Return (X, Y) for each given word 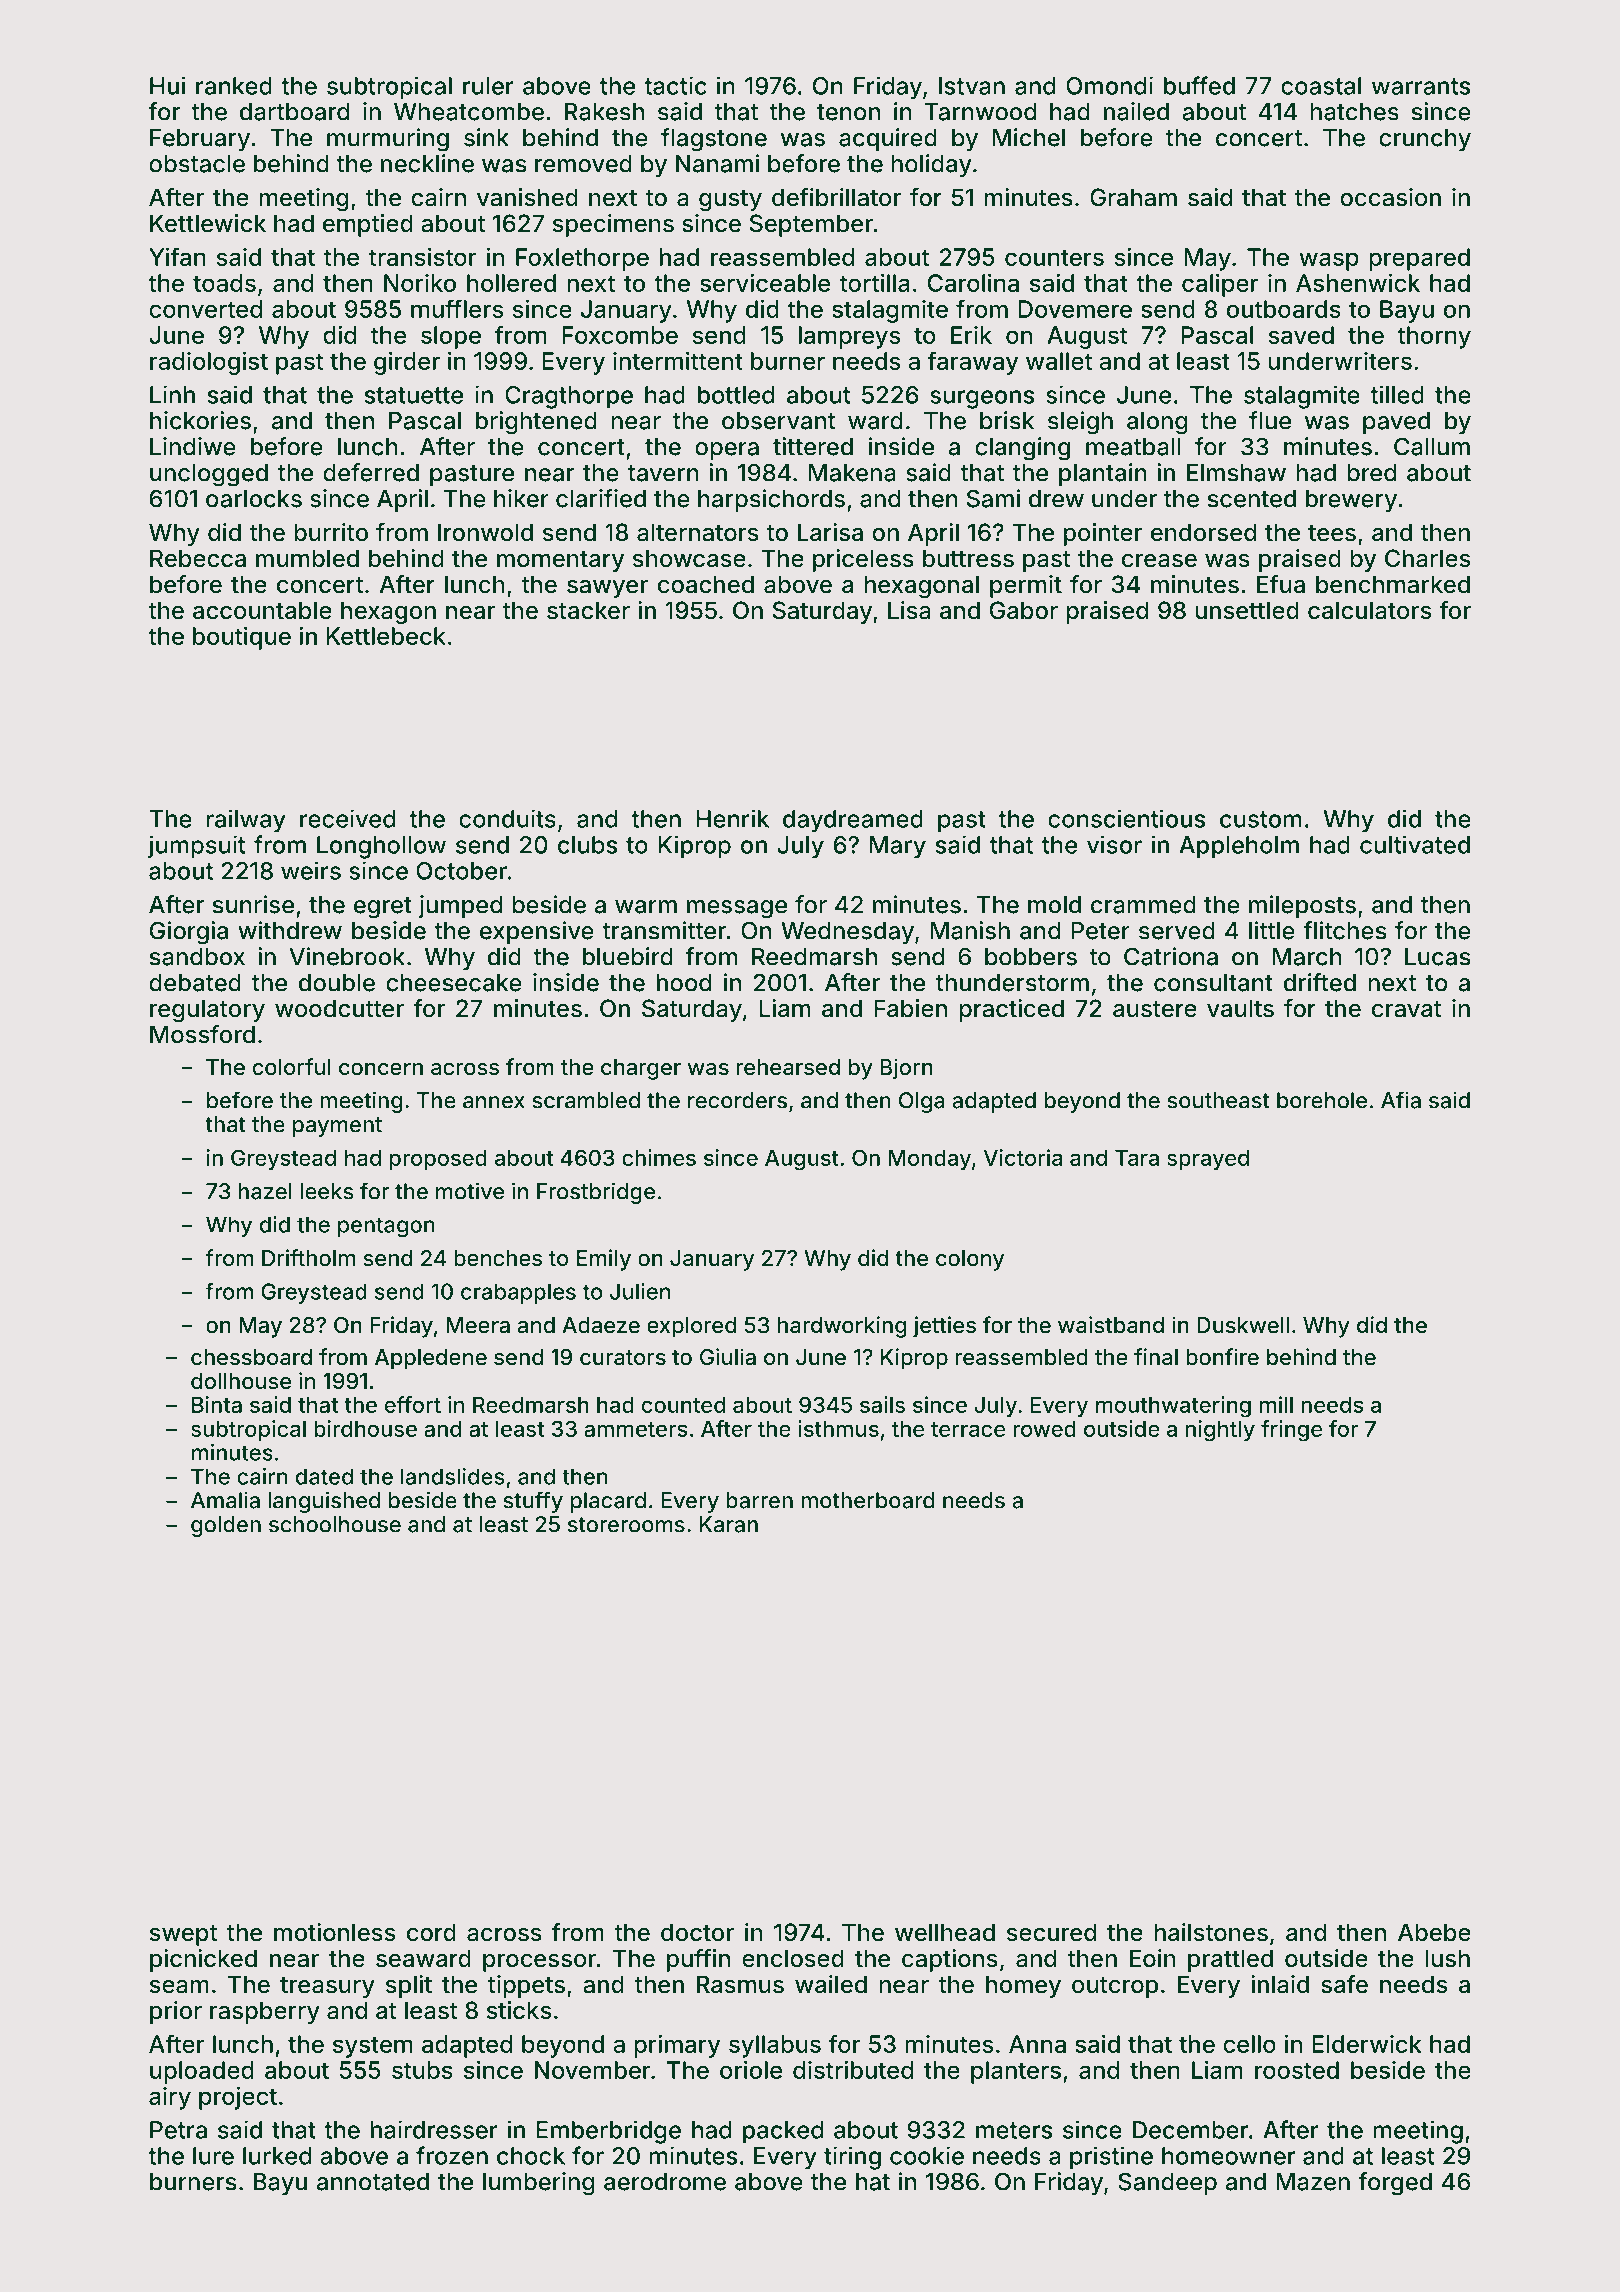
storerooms (626, 1525)
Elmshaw (1236, 473)
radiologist (209, 363)
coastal (1321, 86)
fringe (1291, 1431)
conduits (507, 818)
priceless (863, 560)
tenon (848, 112)
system (372, 2047)
